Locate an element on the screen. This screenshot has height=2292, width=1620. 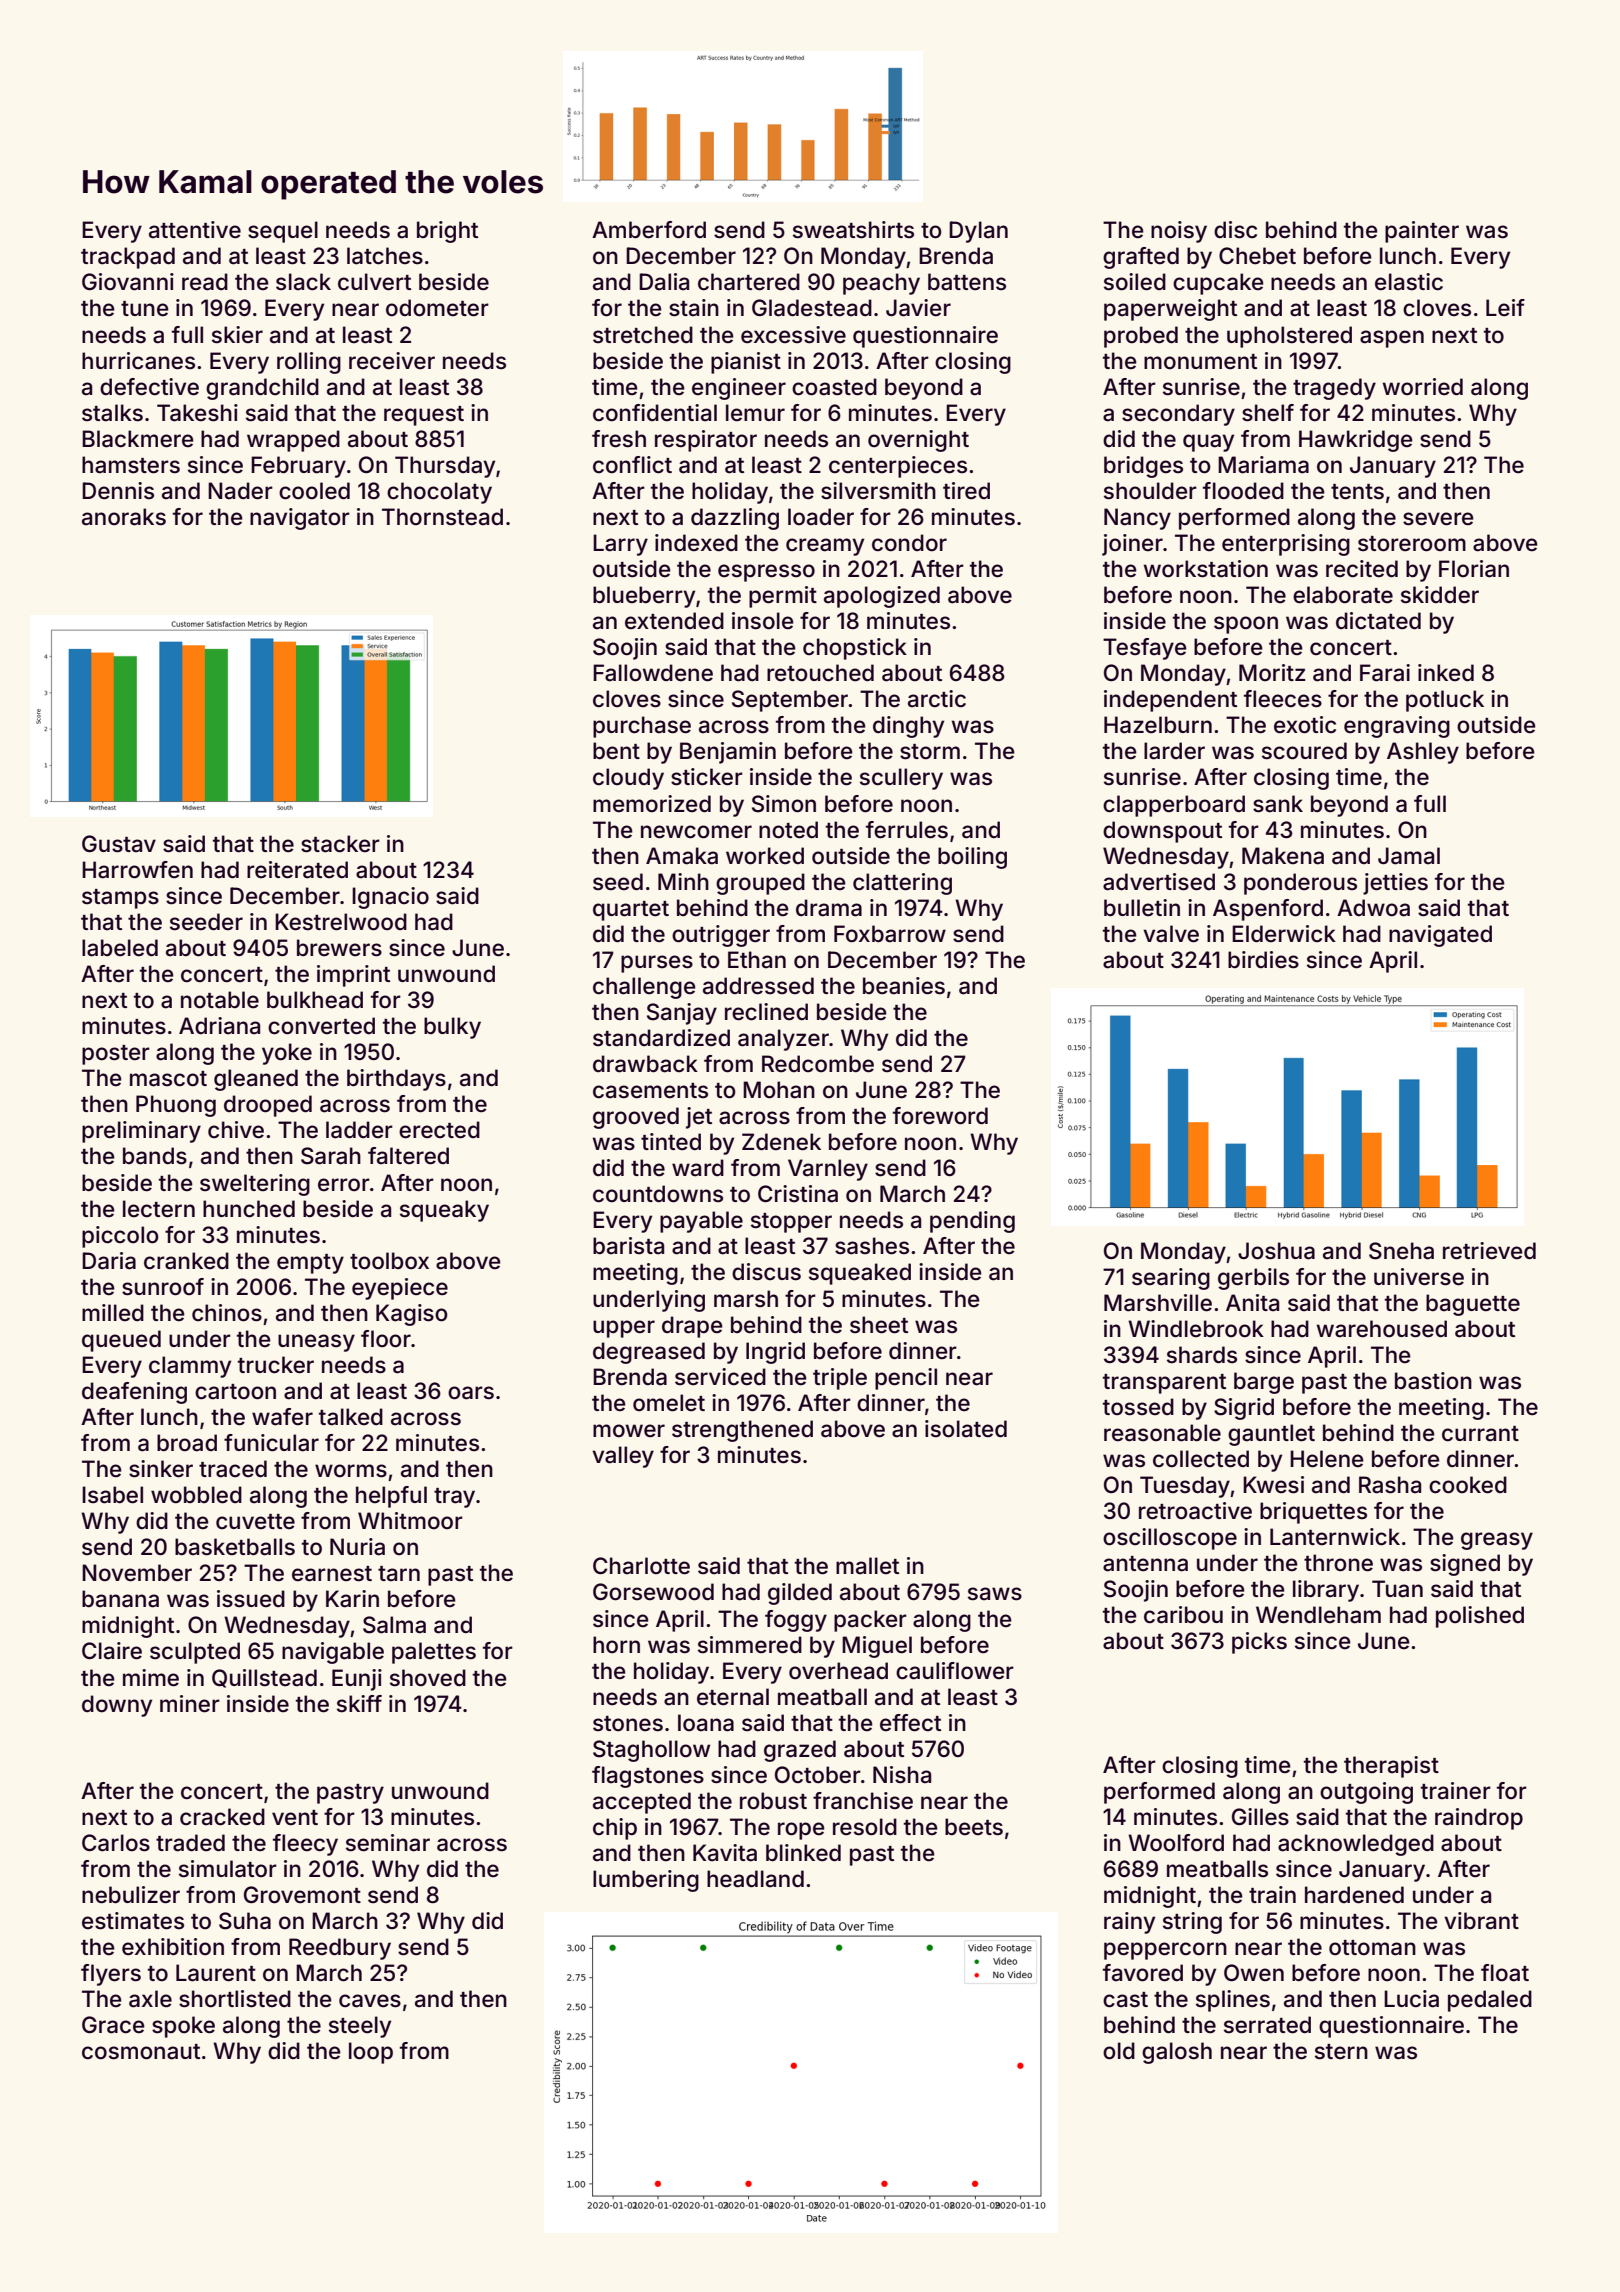
navigated is located at coordinates (1440, 936).
